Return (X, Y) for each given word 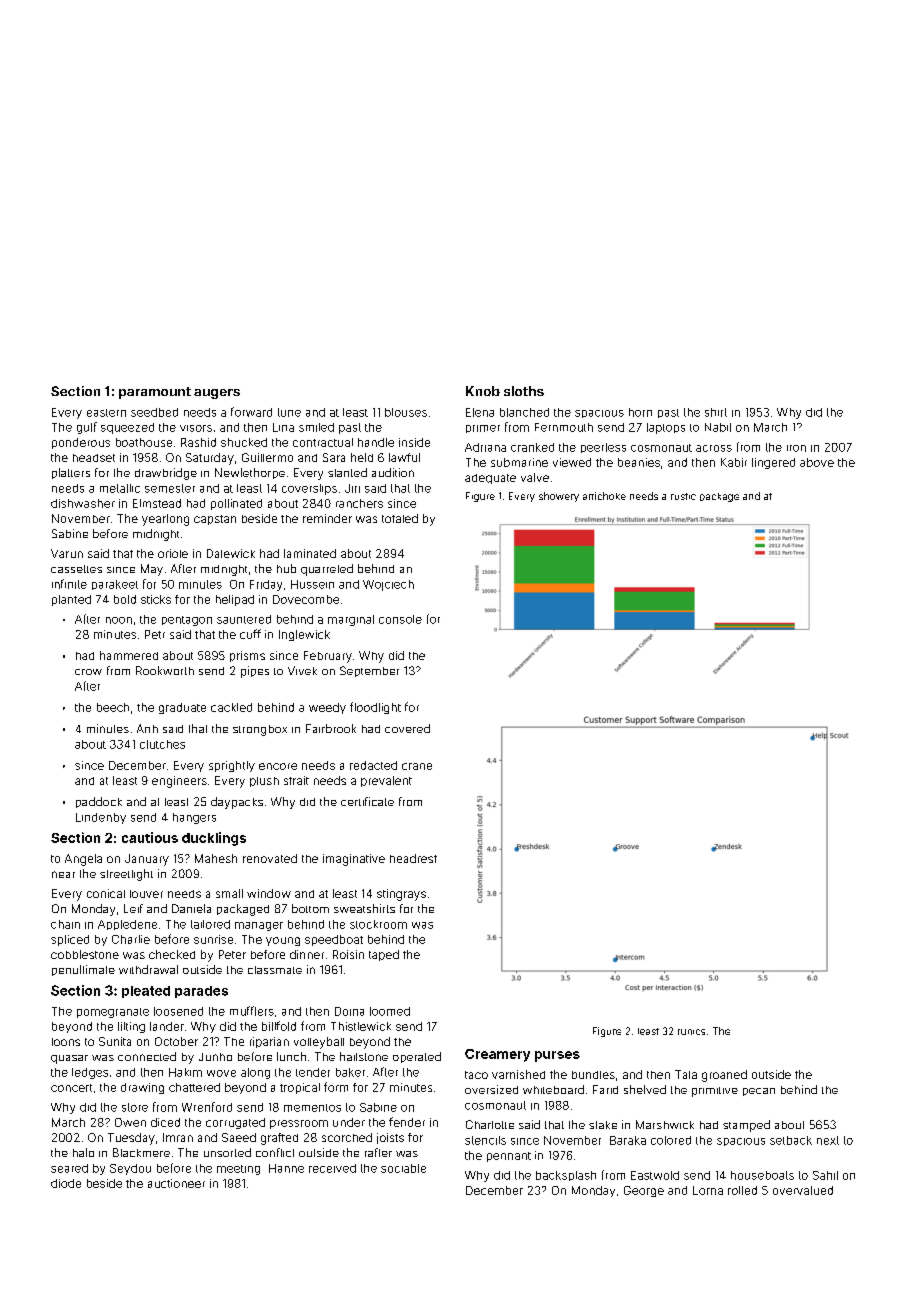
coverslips (309, 489)
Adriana (485, 447)
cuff (250, 634)
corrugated (235, 1123)
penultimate (83, 970)
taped (384, 955)
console (400, 619)
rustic (683, 496)
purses (557, 1056)
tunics (691, 1032)
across (714, 448)
